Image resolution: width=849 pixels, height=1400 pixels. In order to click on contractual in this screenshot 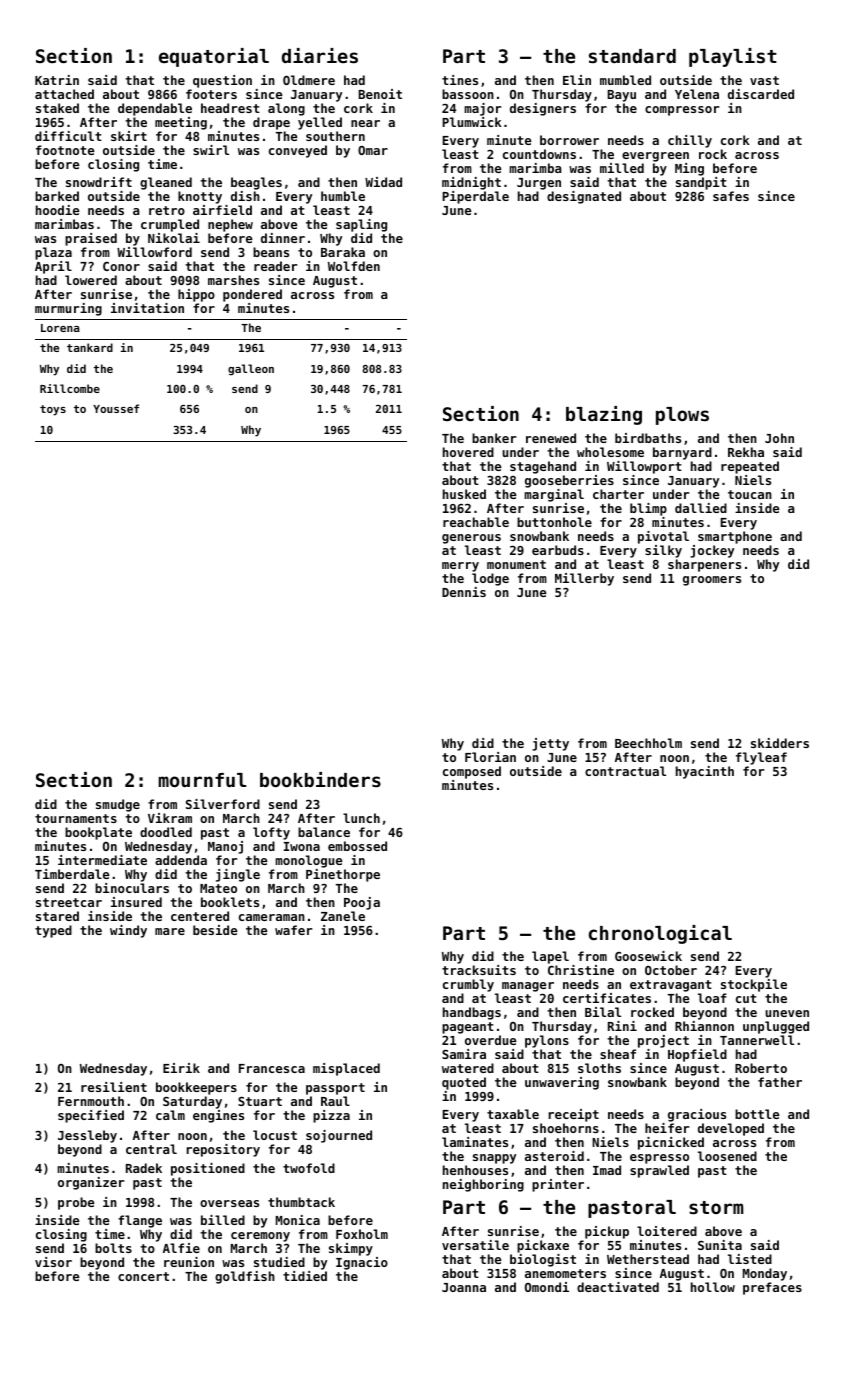, I will do `click(625, 771)`.
